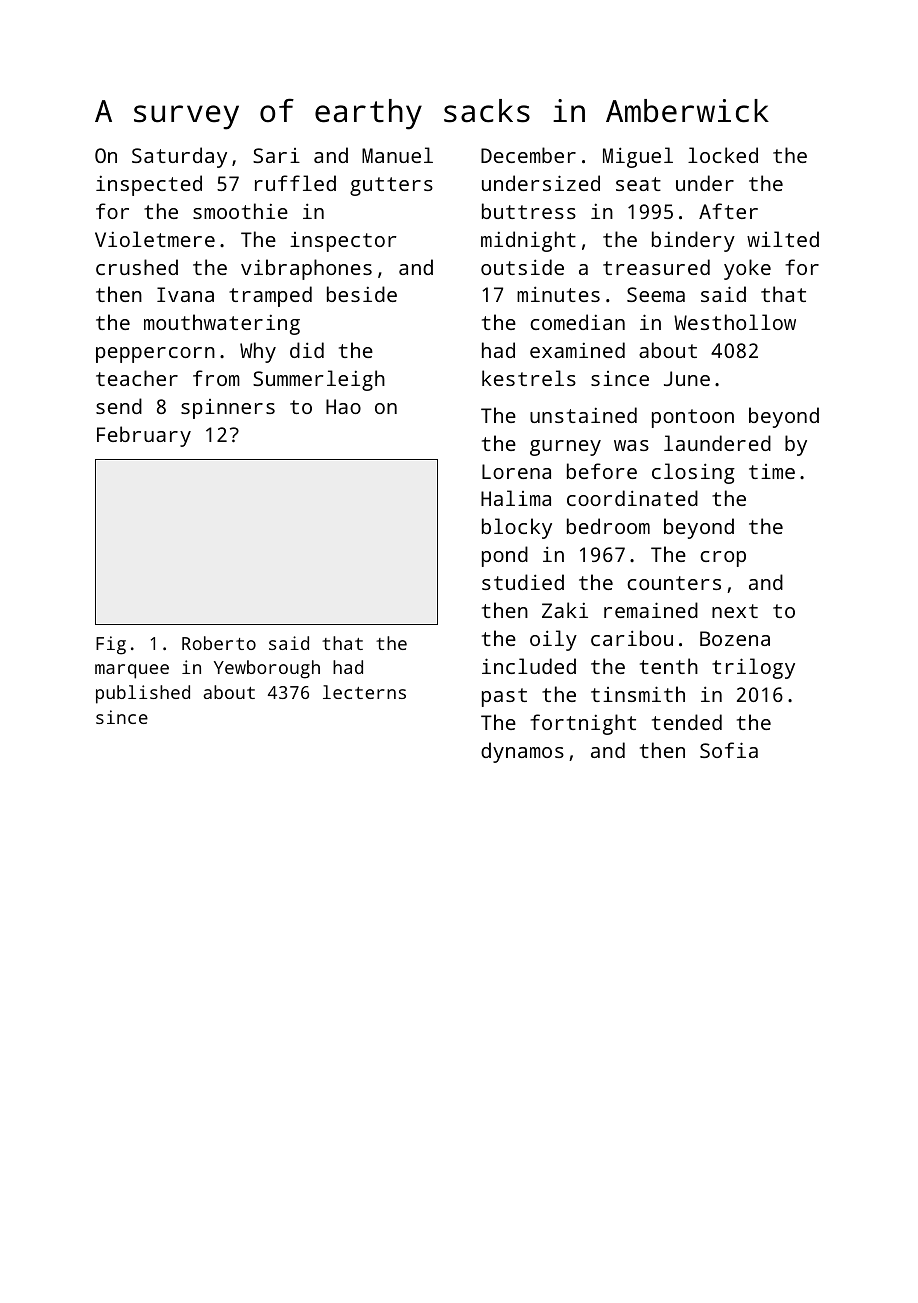 This document has height=1303, width=918. I want to click on Roberto, so click(219, 643).
